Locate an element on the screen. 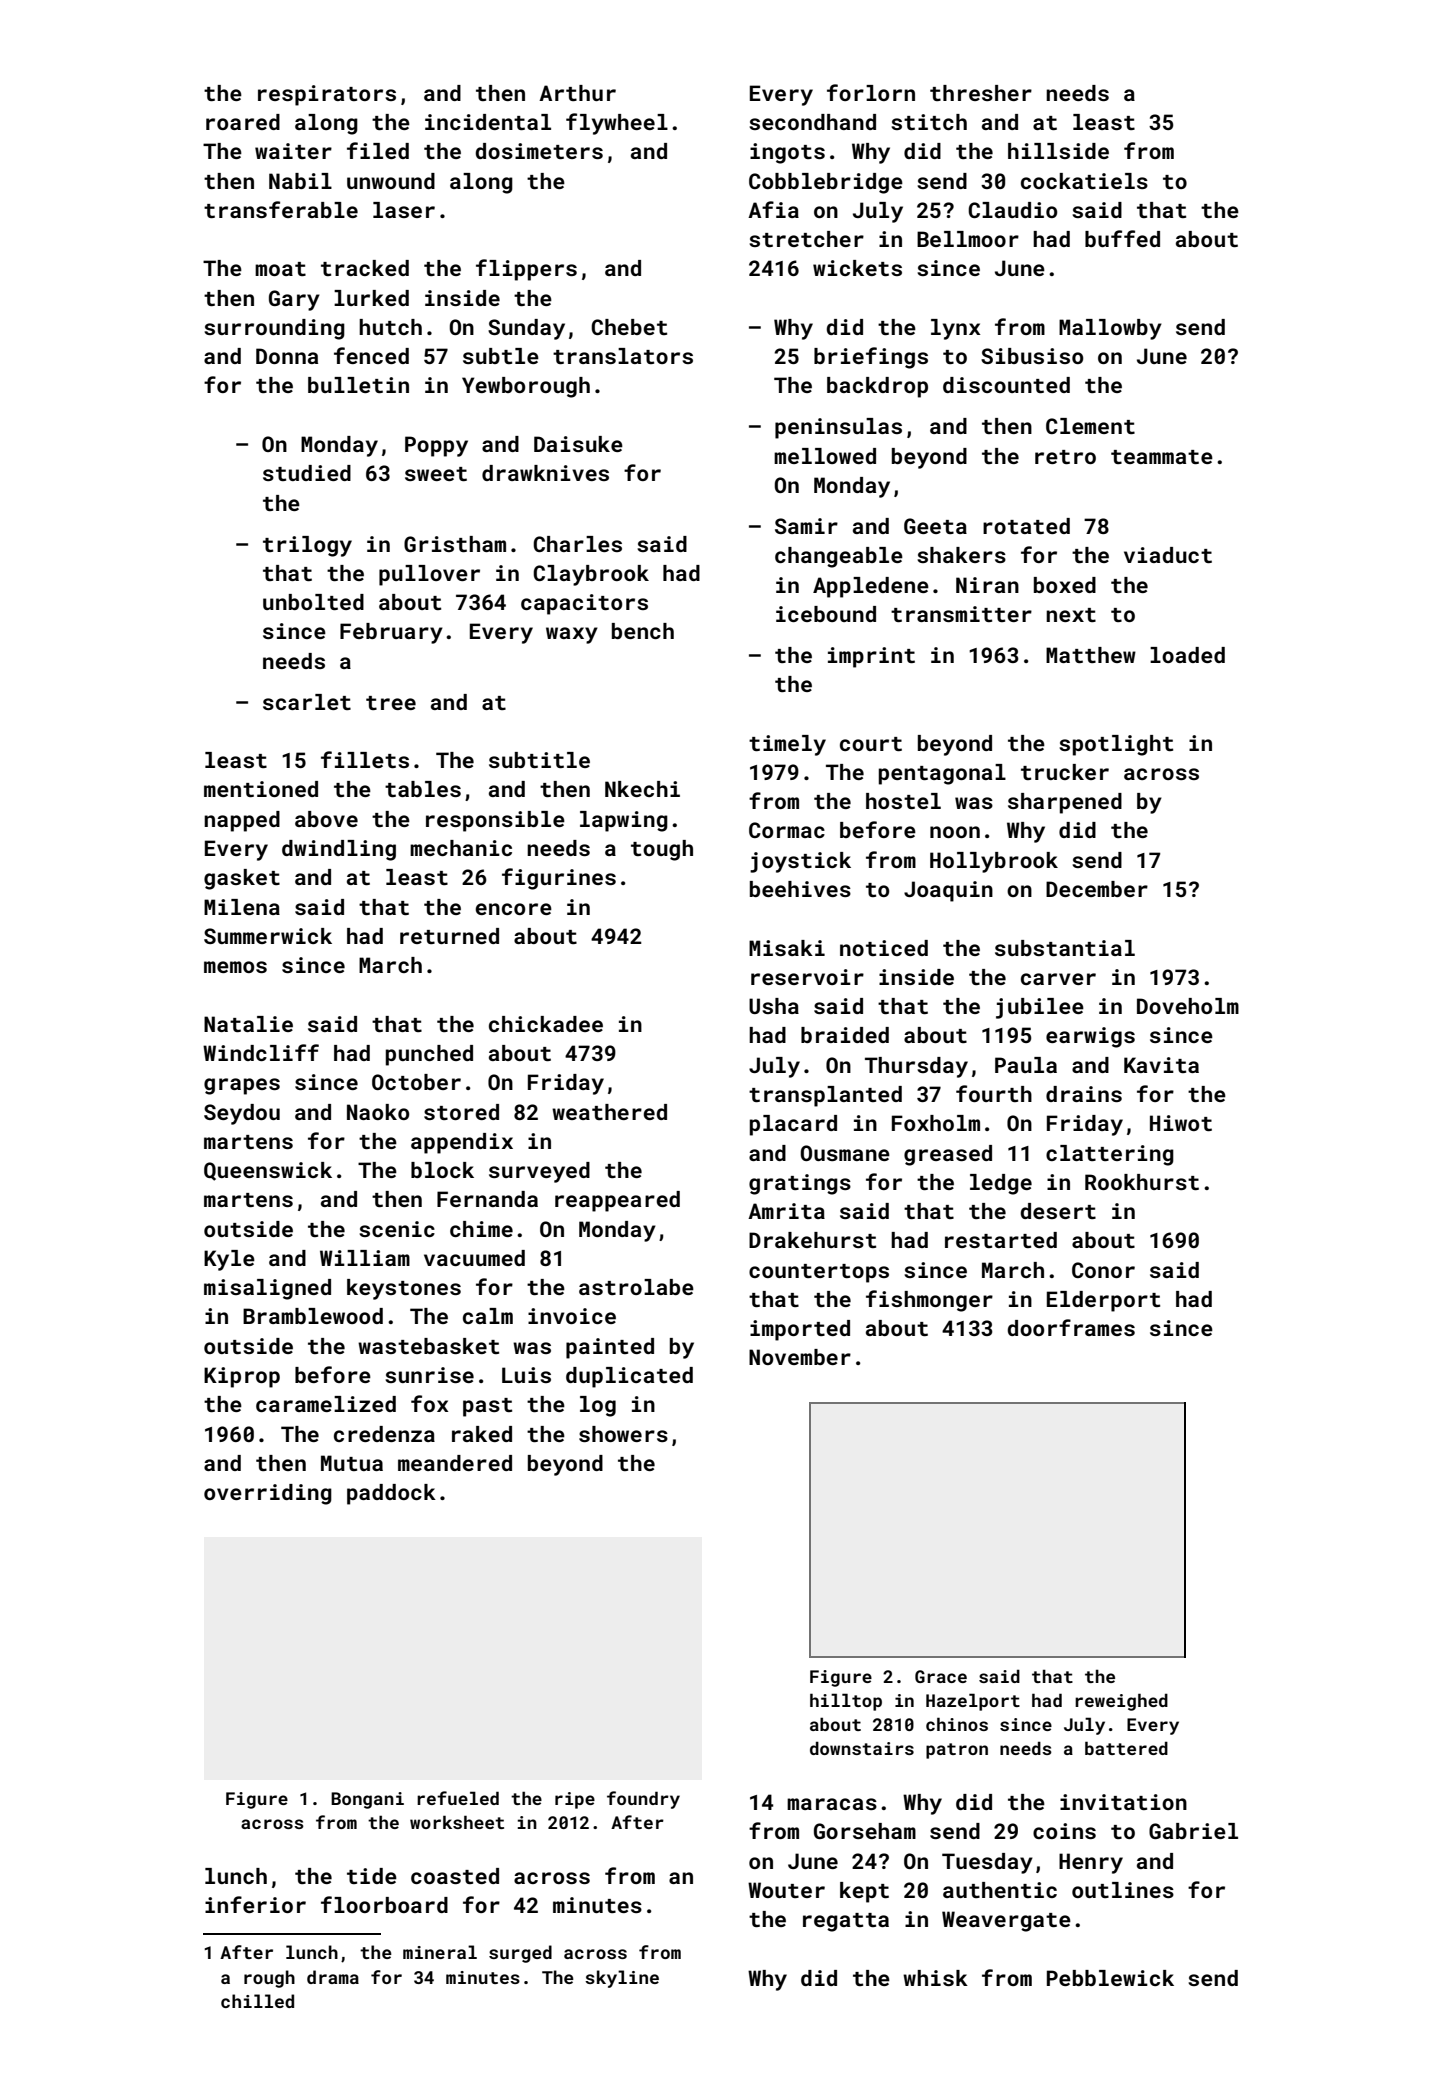 Image resolution: width=1450 pixels, height=2100 pixels. Pebblewick is located at coordinates (1110, 1978).
